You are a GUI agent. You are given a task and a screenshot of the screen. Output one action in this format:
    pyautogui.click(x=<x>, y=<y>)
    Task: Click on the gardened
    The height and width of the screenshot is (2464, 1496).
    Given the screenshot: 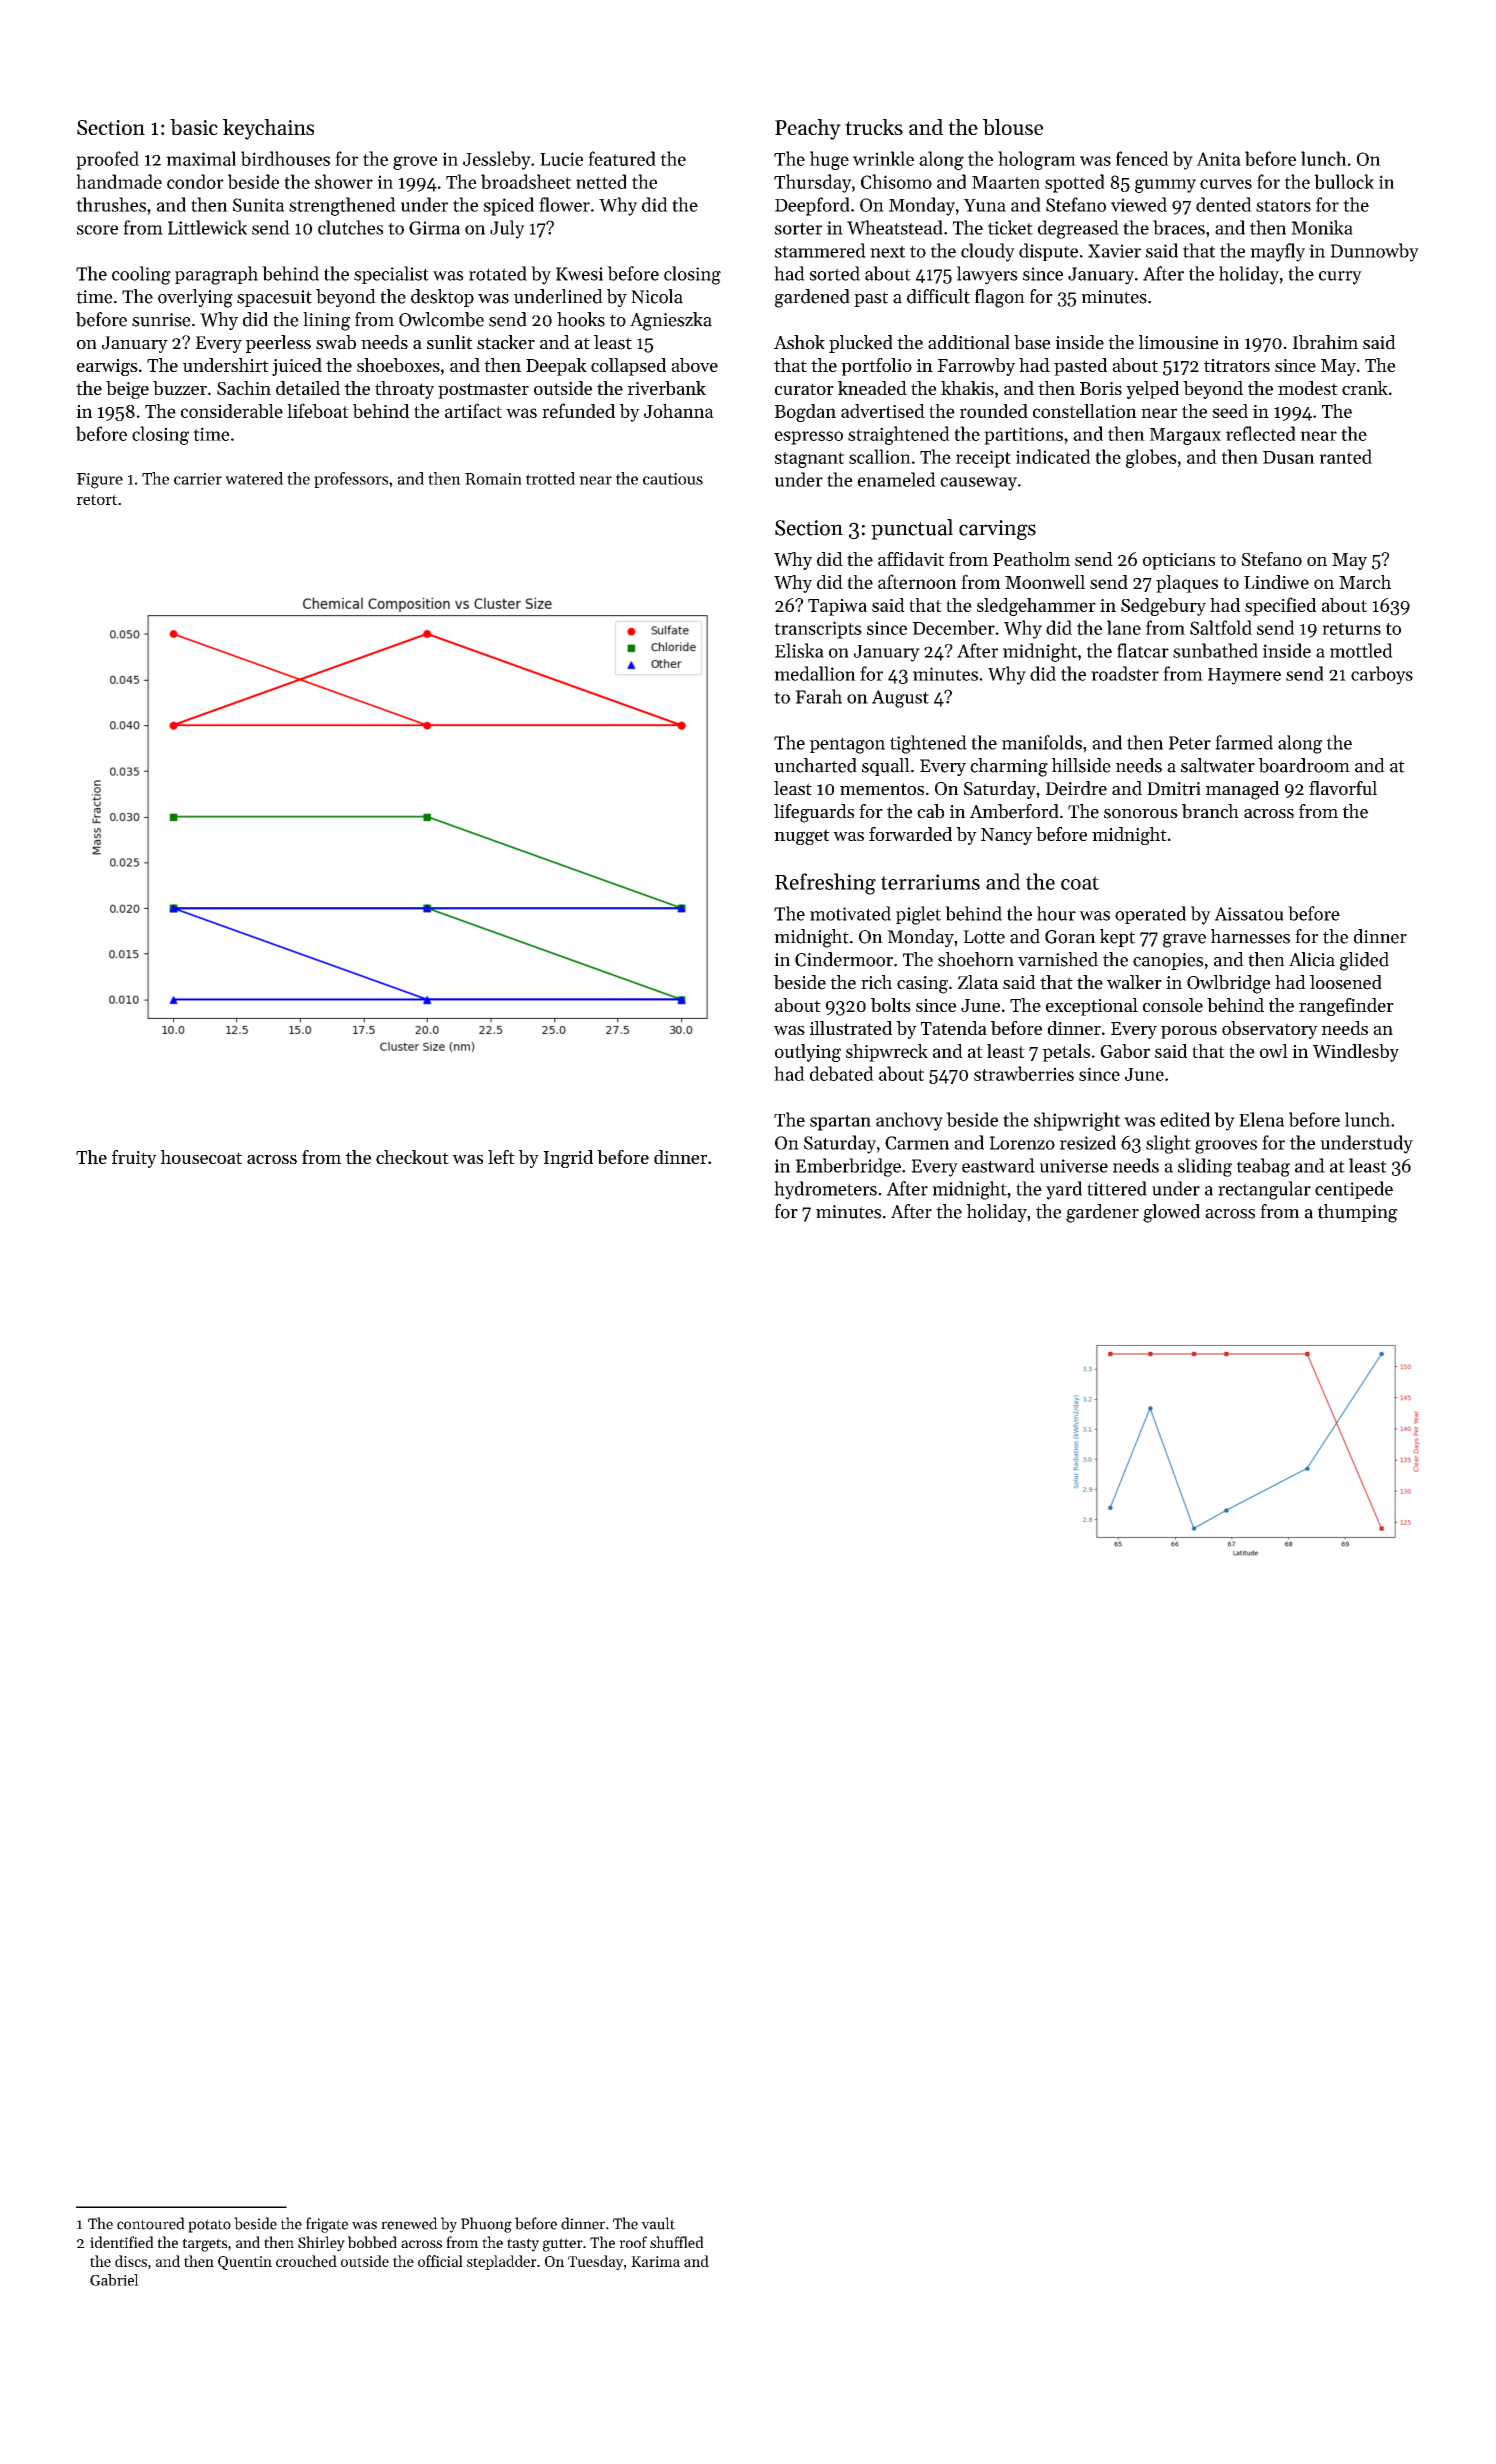 What is the action you would take?
    pyautogui.click(x=812, y=298)
